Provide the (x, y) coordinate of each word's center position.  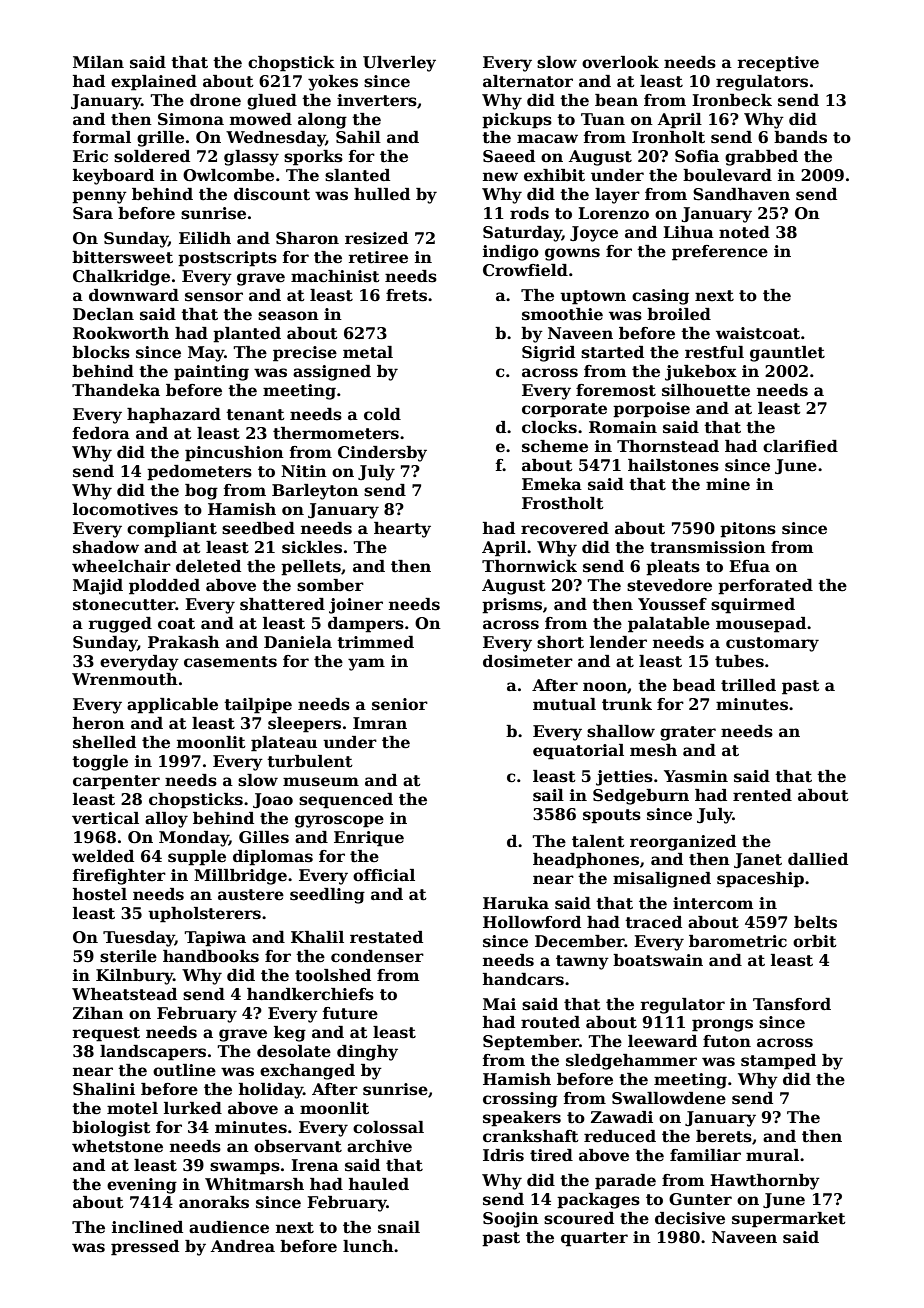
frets (406, 295)
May (206, 354)
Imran (380, 723)
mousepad (761, 625)
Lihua (688, 232)
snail (399, 1227)
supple (197, 858)
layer (617, 196)
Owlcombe (228, 175)
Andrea (243, 1246)
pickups (517, 121)
